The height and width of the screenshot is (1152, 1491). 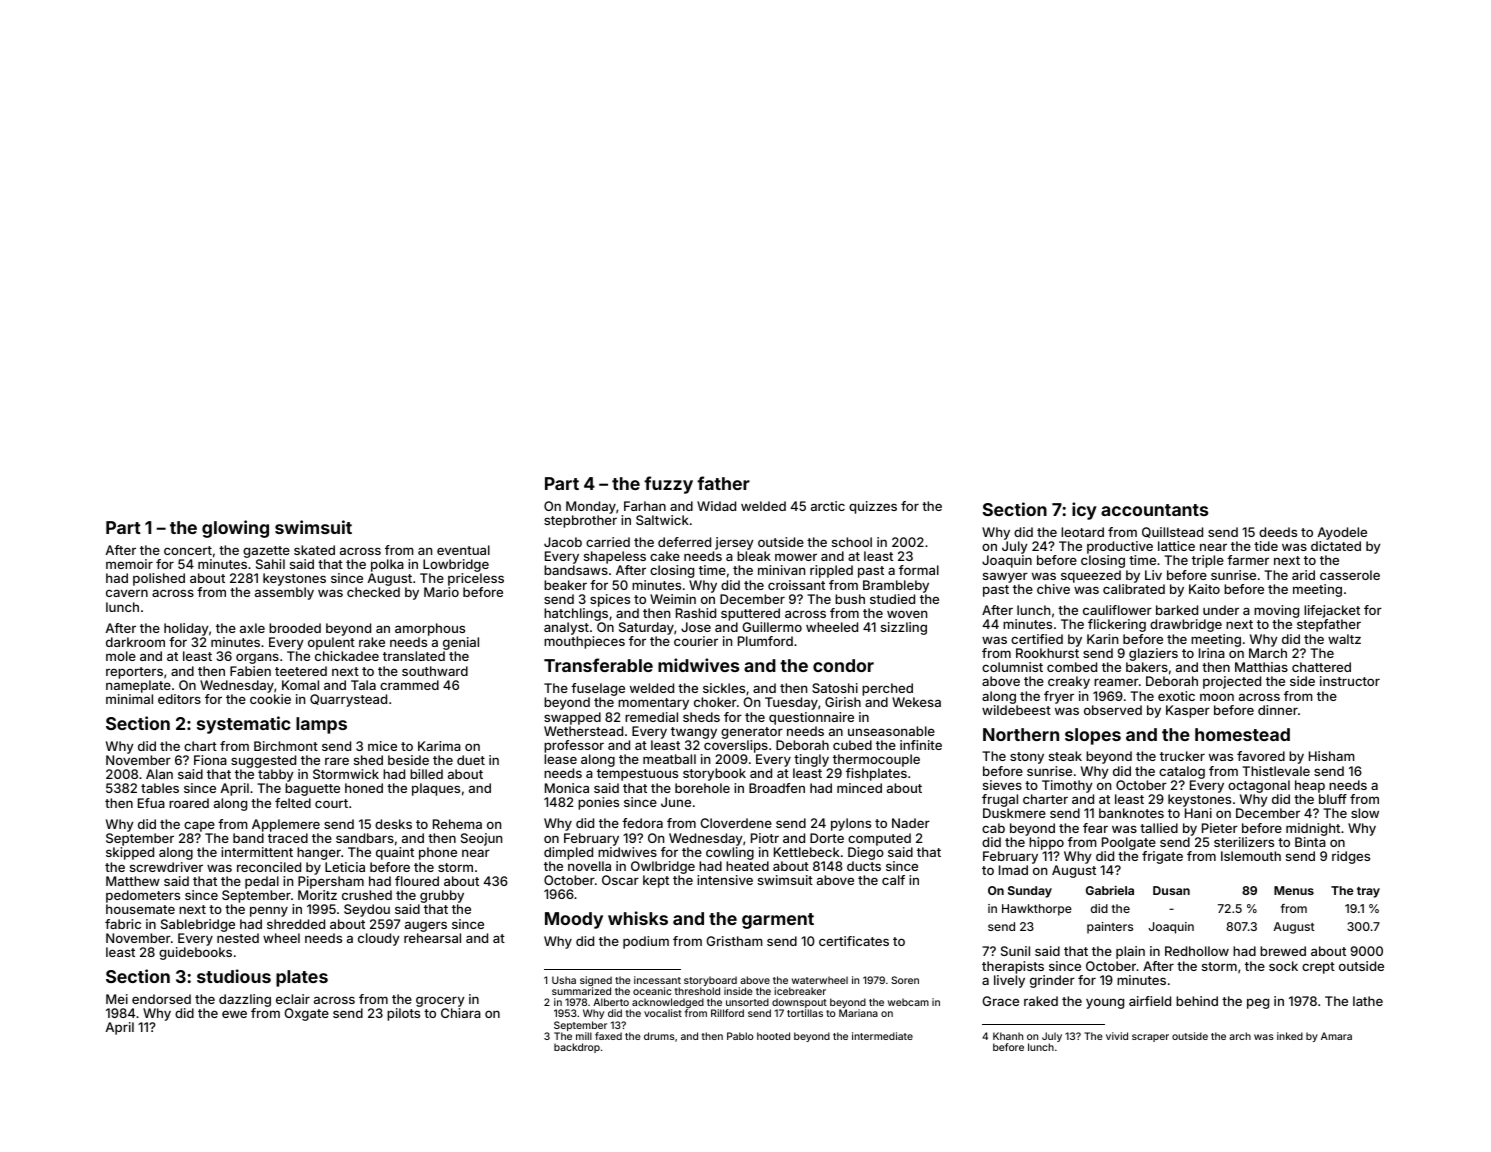 I want to click on catalog, so click(x=1182, y=772).
